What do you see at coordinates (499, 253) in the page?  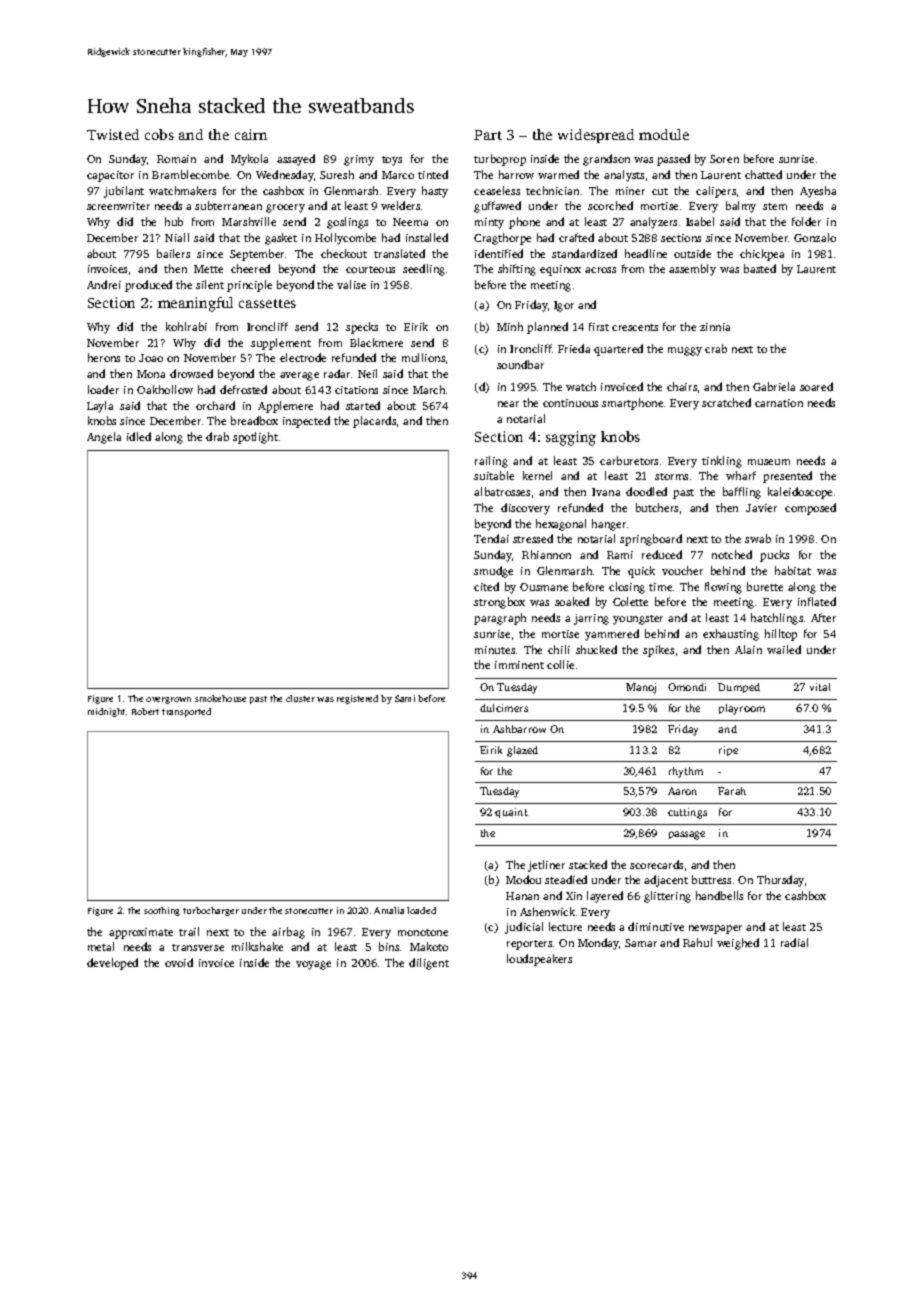 I see `identified` at bounding box center [499, 253].
